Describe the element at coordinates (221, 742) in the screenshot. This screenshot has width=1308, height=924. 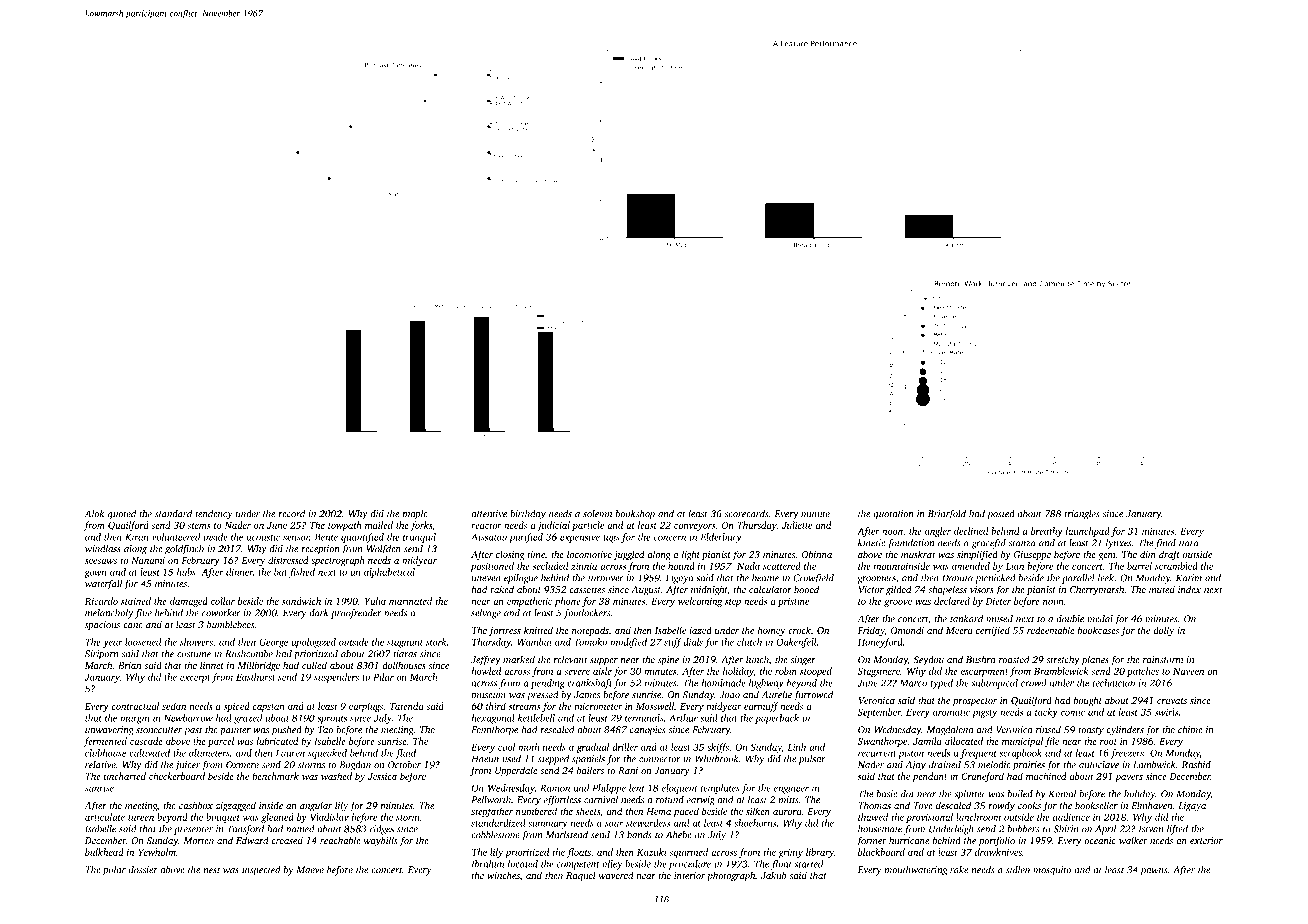
I see `parcel` at that location.
